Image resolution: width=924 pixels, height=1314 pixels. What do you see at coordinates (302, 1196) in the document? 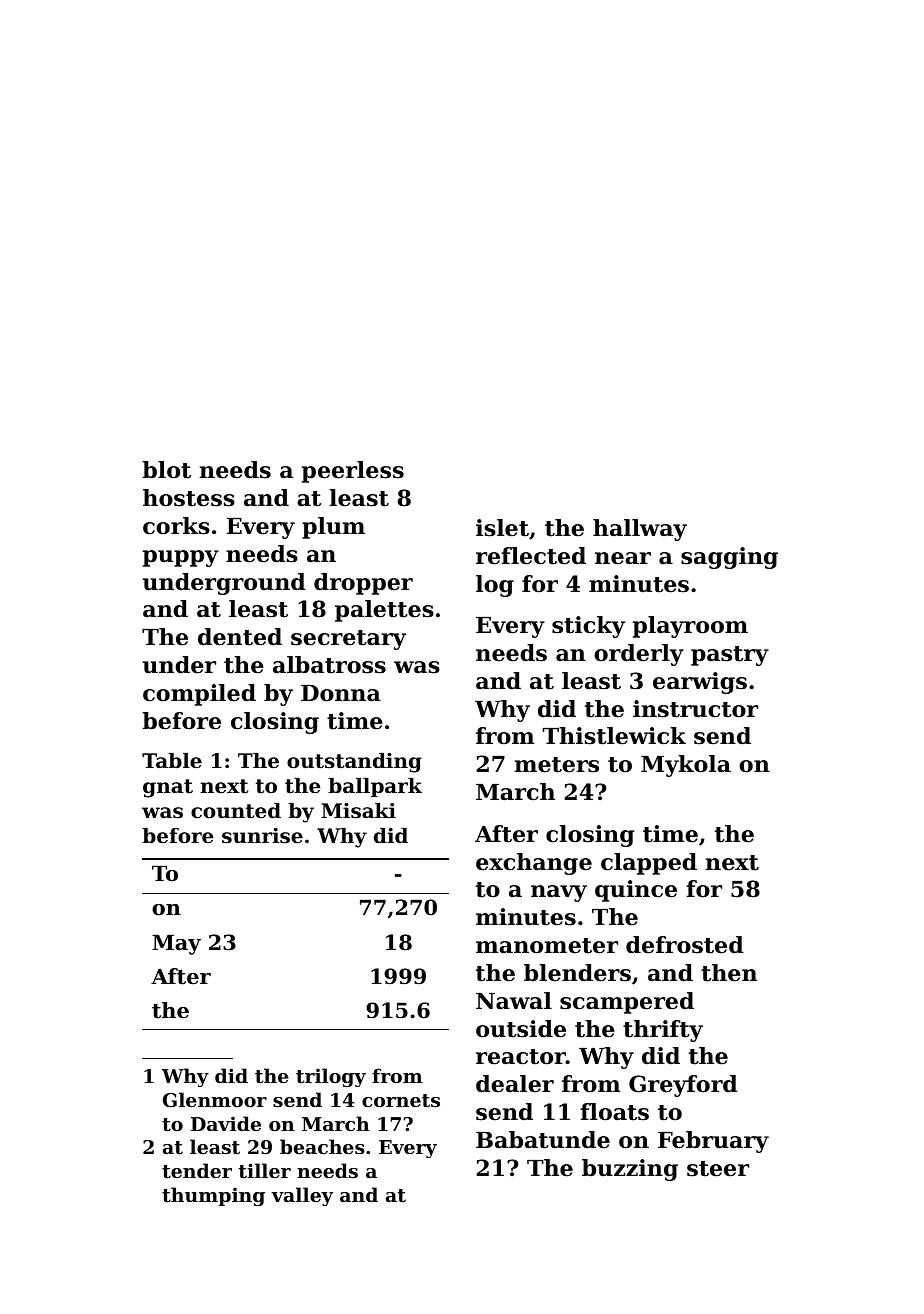
I see `valley` at bounding box center [302, 1196].
